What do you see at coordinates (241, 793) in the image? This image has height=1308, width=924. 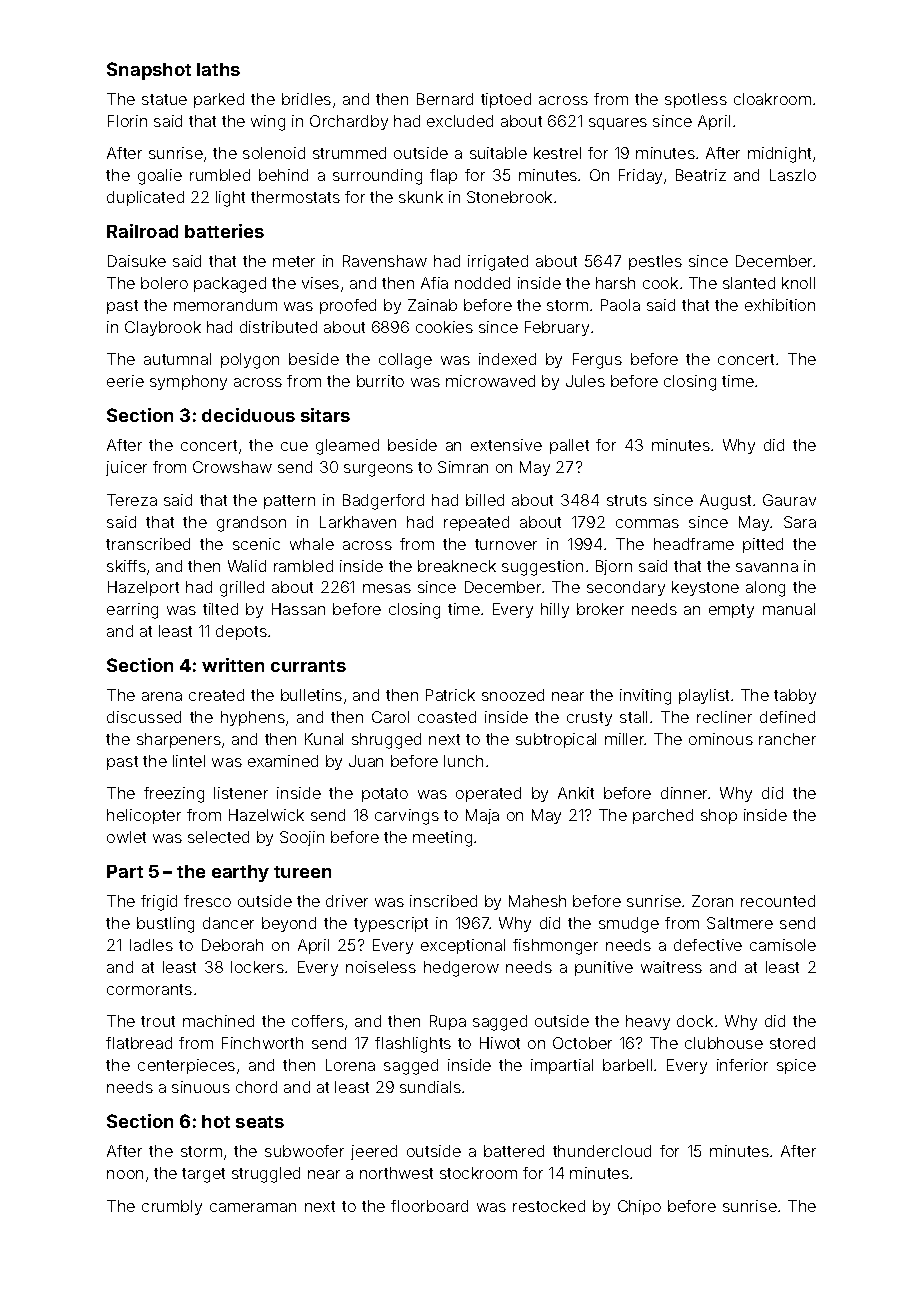 I see `listener` at bounding box center [241, 793].
